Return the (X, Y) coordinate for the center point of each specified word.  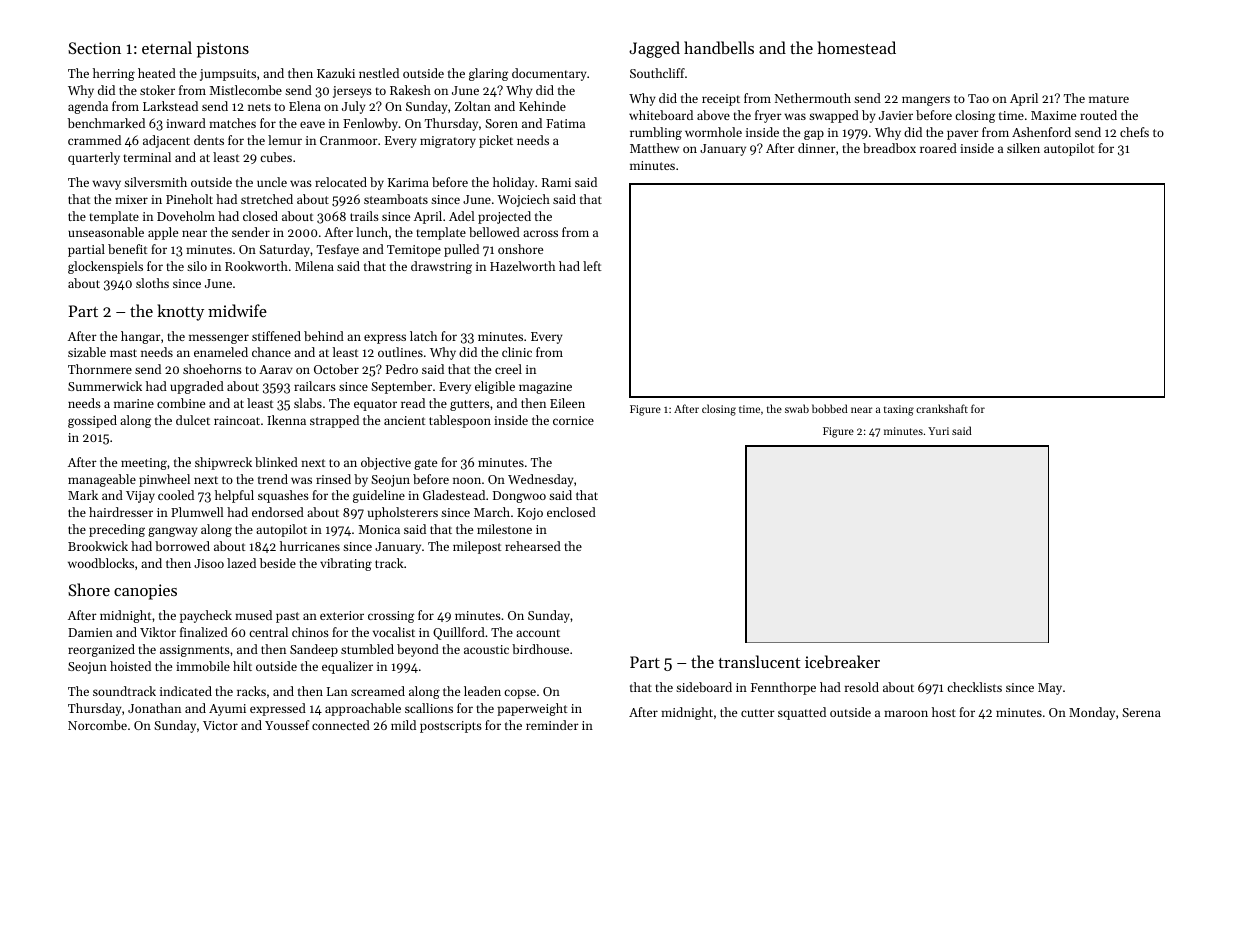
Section (94, 48)
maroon (906, 713)
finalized (204, 632)
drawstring (441, 267)
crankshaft (942, 408)
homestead (857, 47)
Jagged (654, 49)
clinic (517, 352)
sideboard (704, 687)
